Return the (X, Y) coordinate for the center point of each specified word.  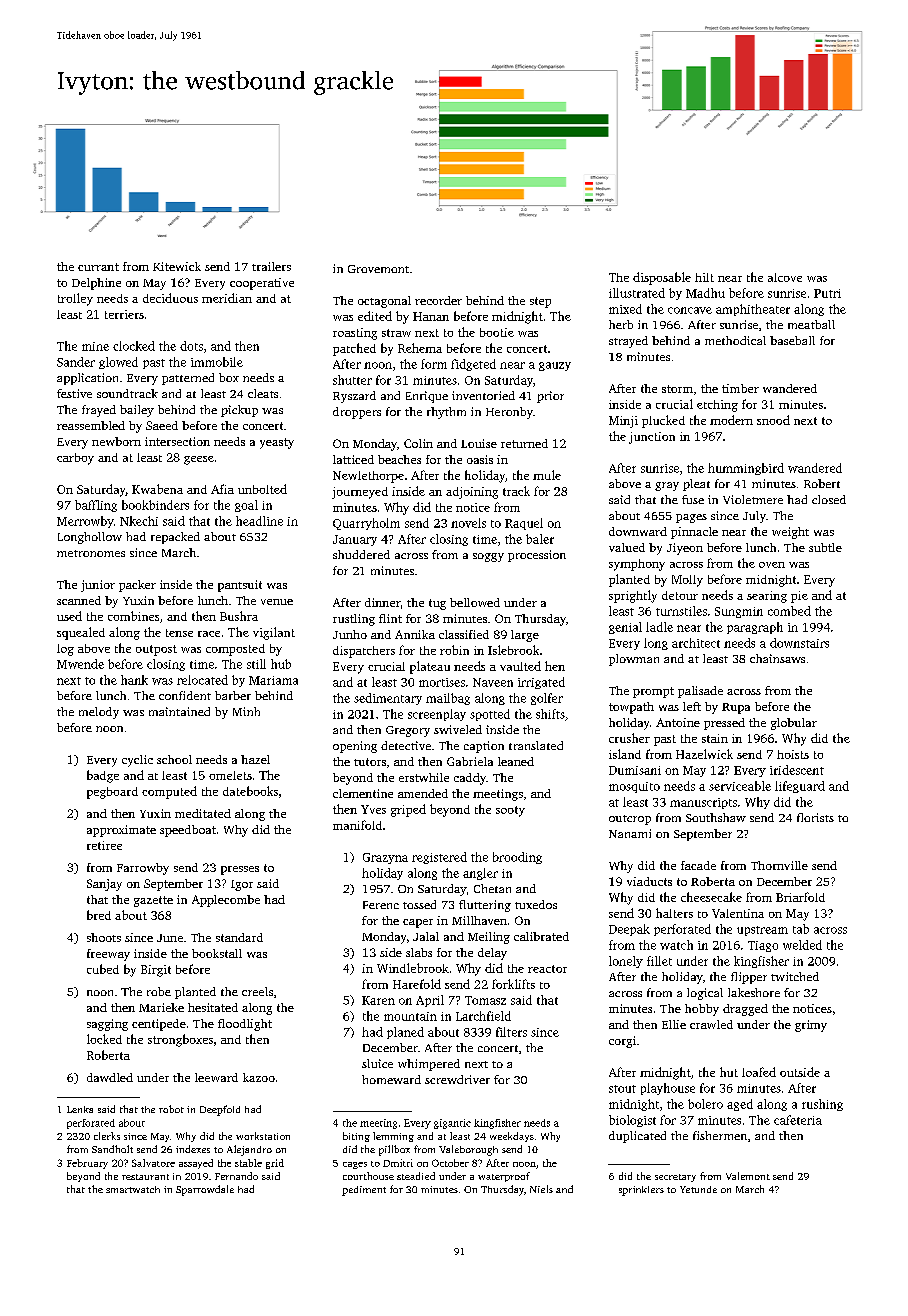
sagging (107, 1025)
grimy (811, 1026)
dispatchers (364, 652)
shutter (352, 380)
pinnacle (694, 533)
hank (134, 680)
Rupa (736, 708)
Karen (378, 1000)
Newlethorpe (368, 477)
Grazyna (385, 858)
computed (169, 792)
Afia (222, 489)
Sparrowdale (205, 1190)
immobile (217, 362)
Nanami (630, 833)
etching (717, 406)
